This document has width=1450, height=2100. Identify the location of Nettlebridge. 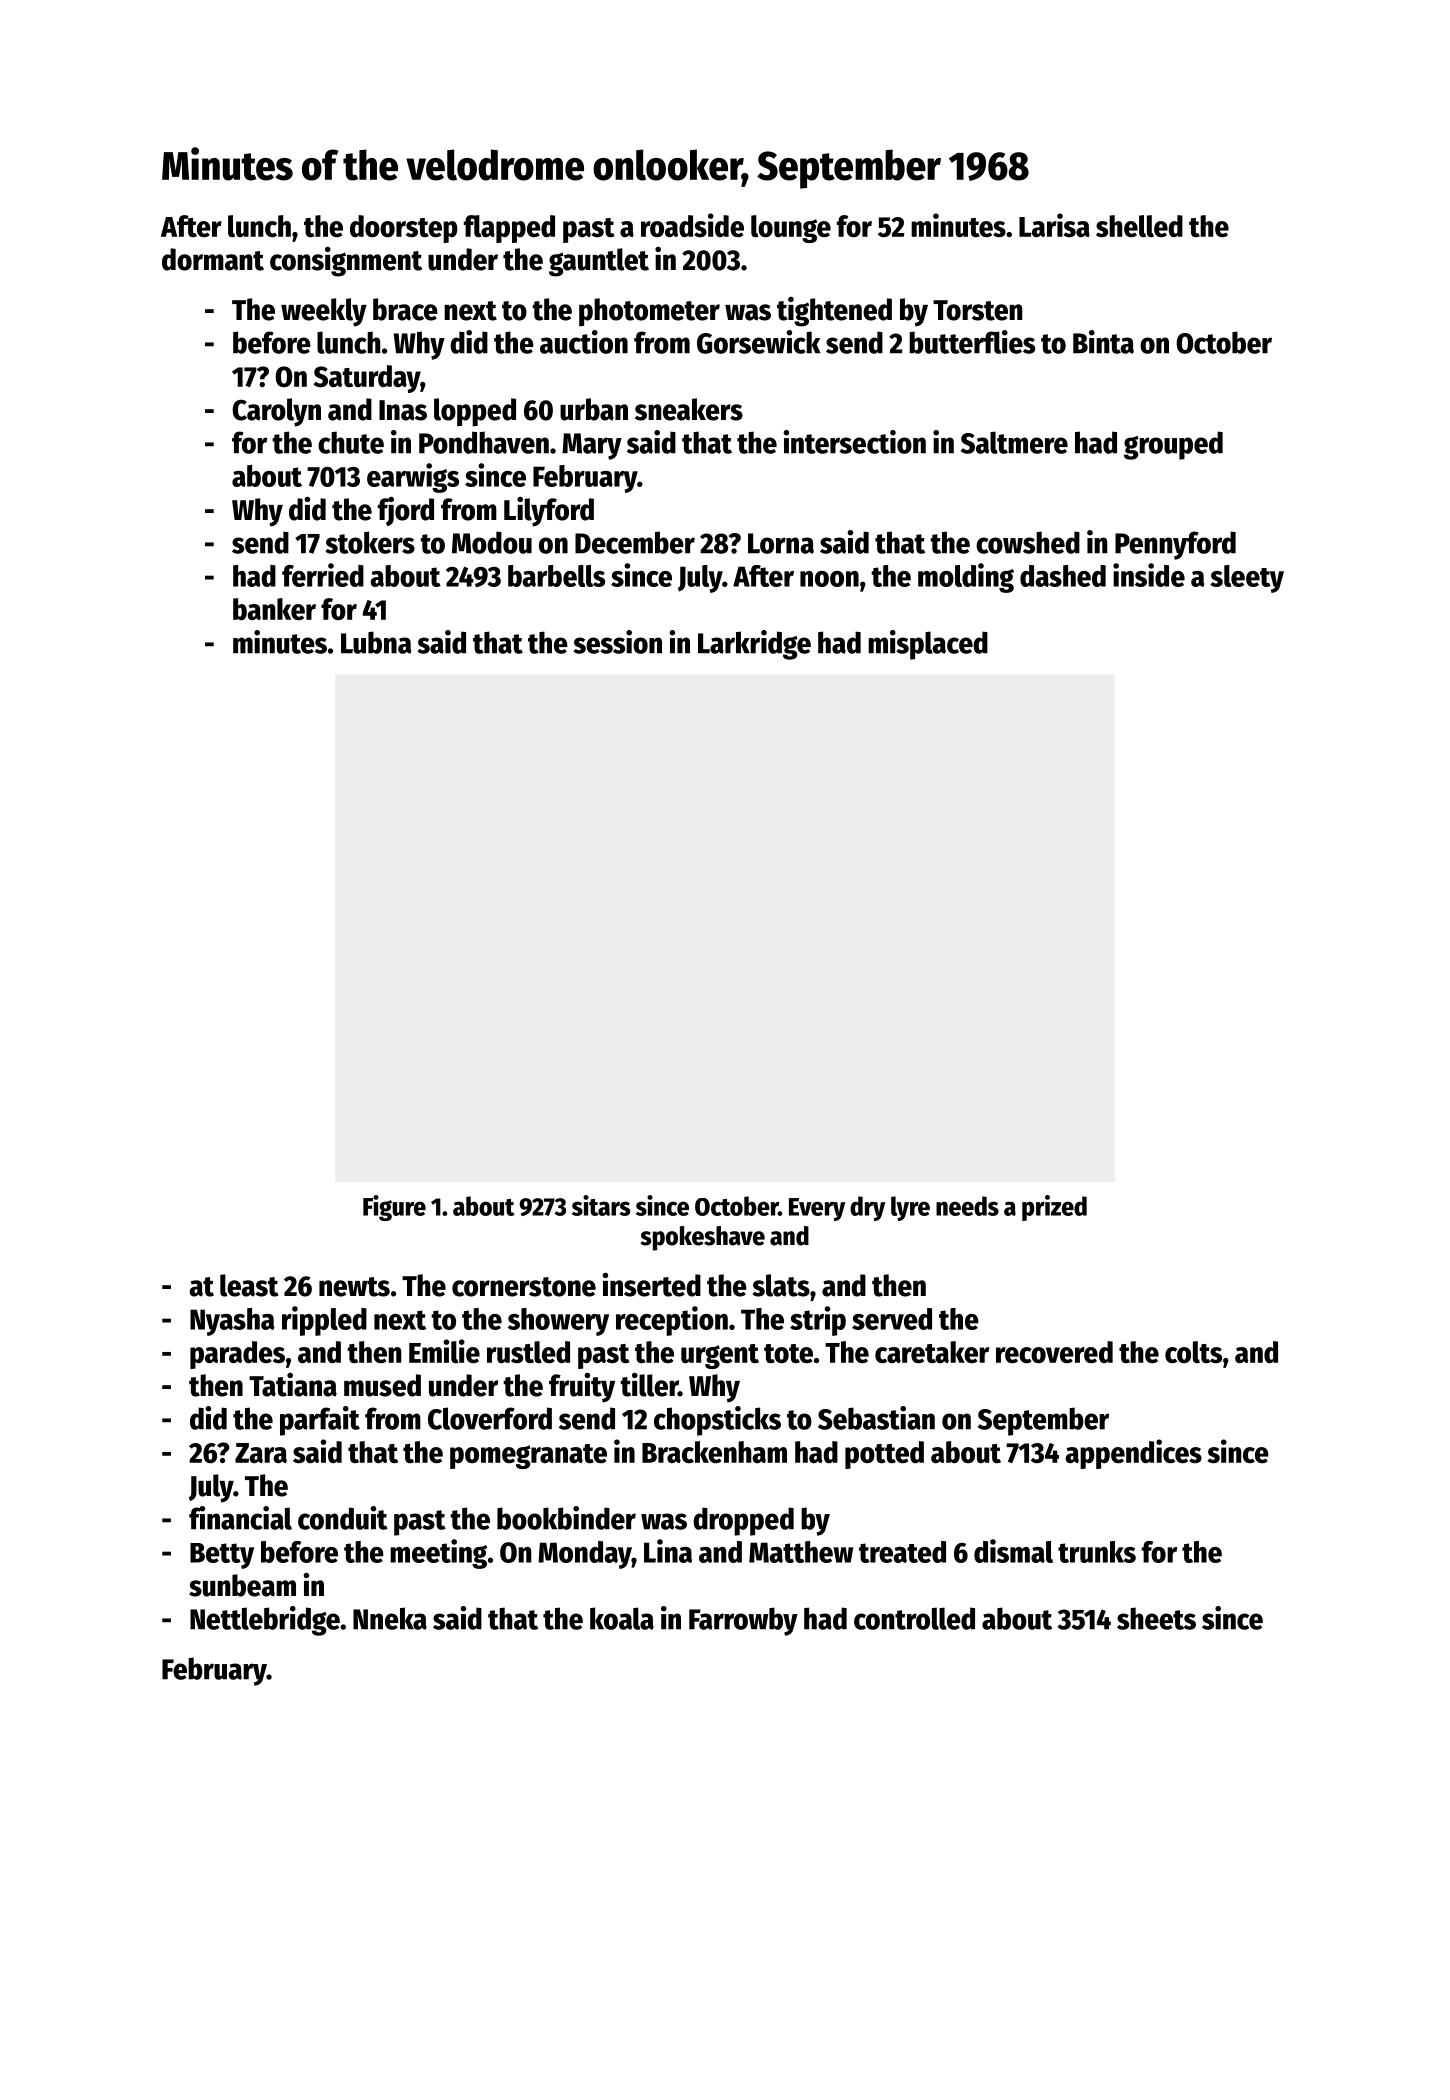
(265, 1621).
